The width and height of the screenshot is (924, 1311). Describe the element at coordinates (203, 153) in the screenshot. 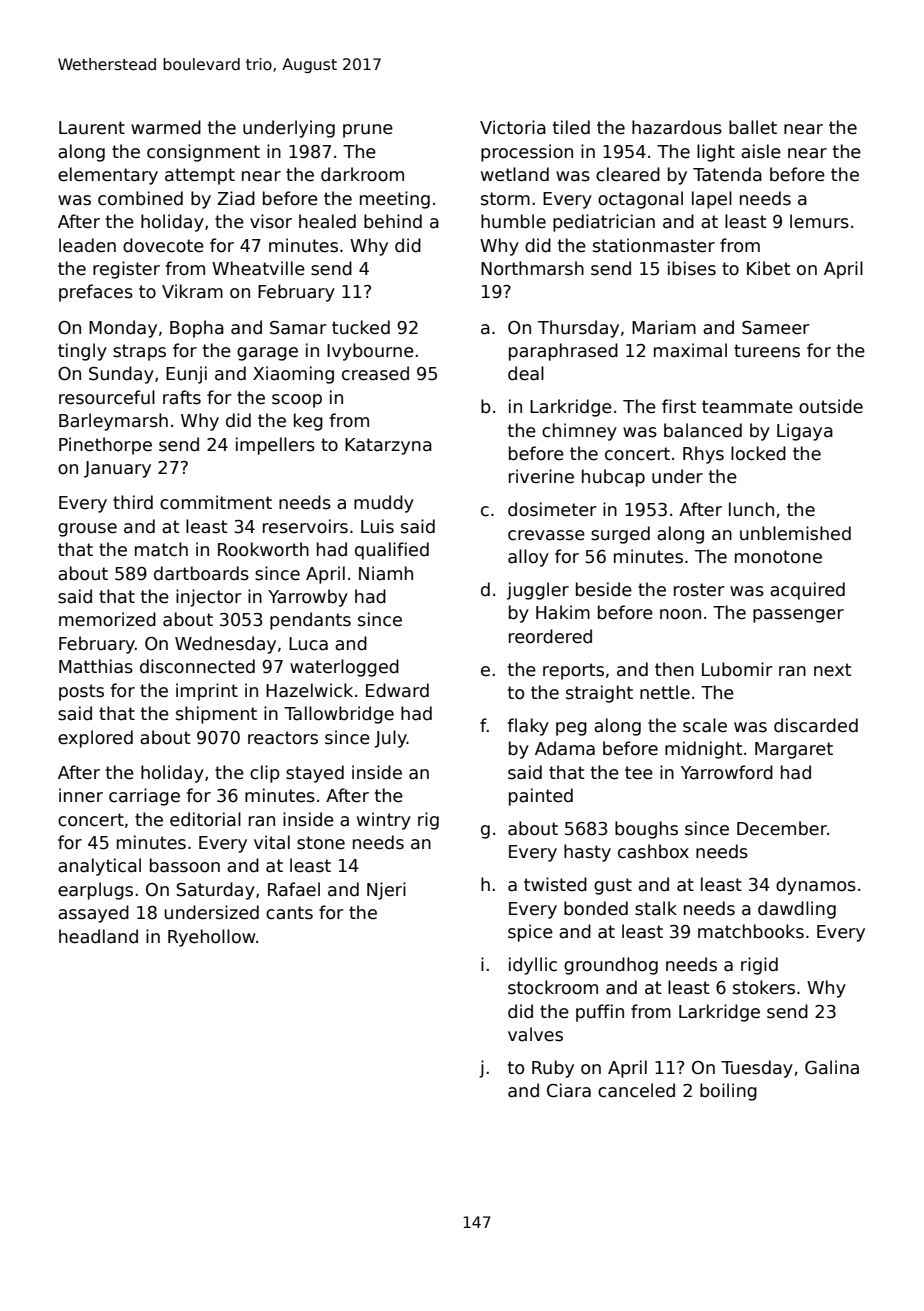

I see `consignment` at that location.
